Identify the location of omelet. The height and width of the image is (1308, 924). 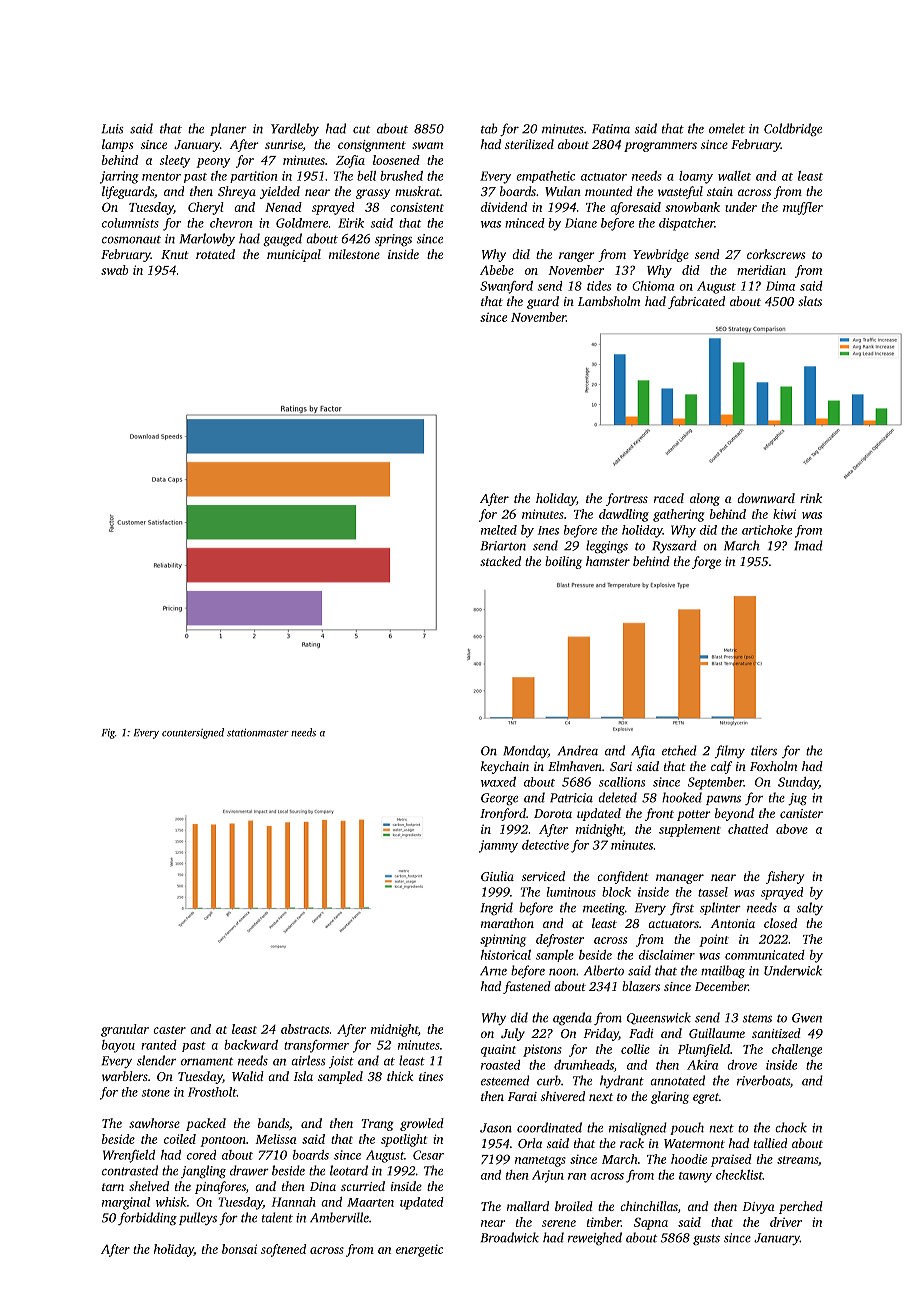
(727, 128).
